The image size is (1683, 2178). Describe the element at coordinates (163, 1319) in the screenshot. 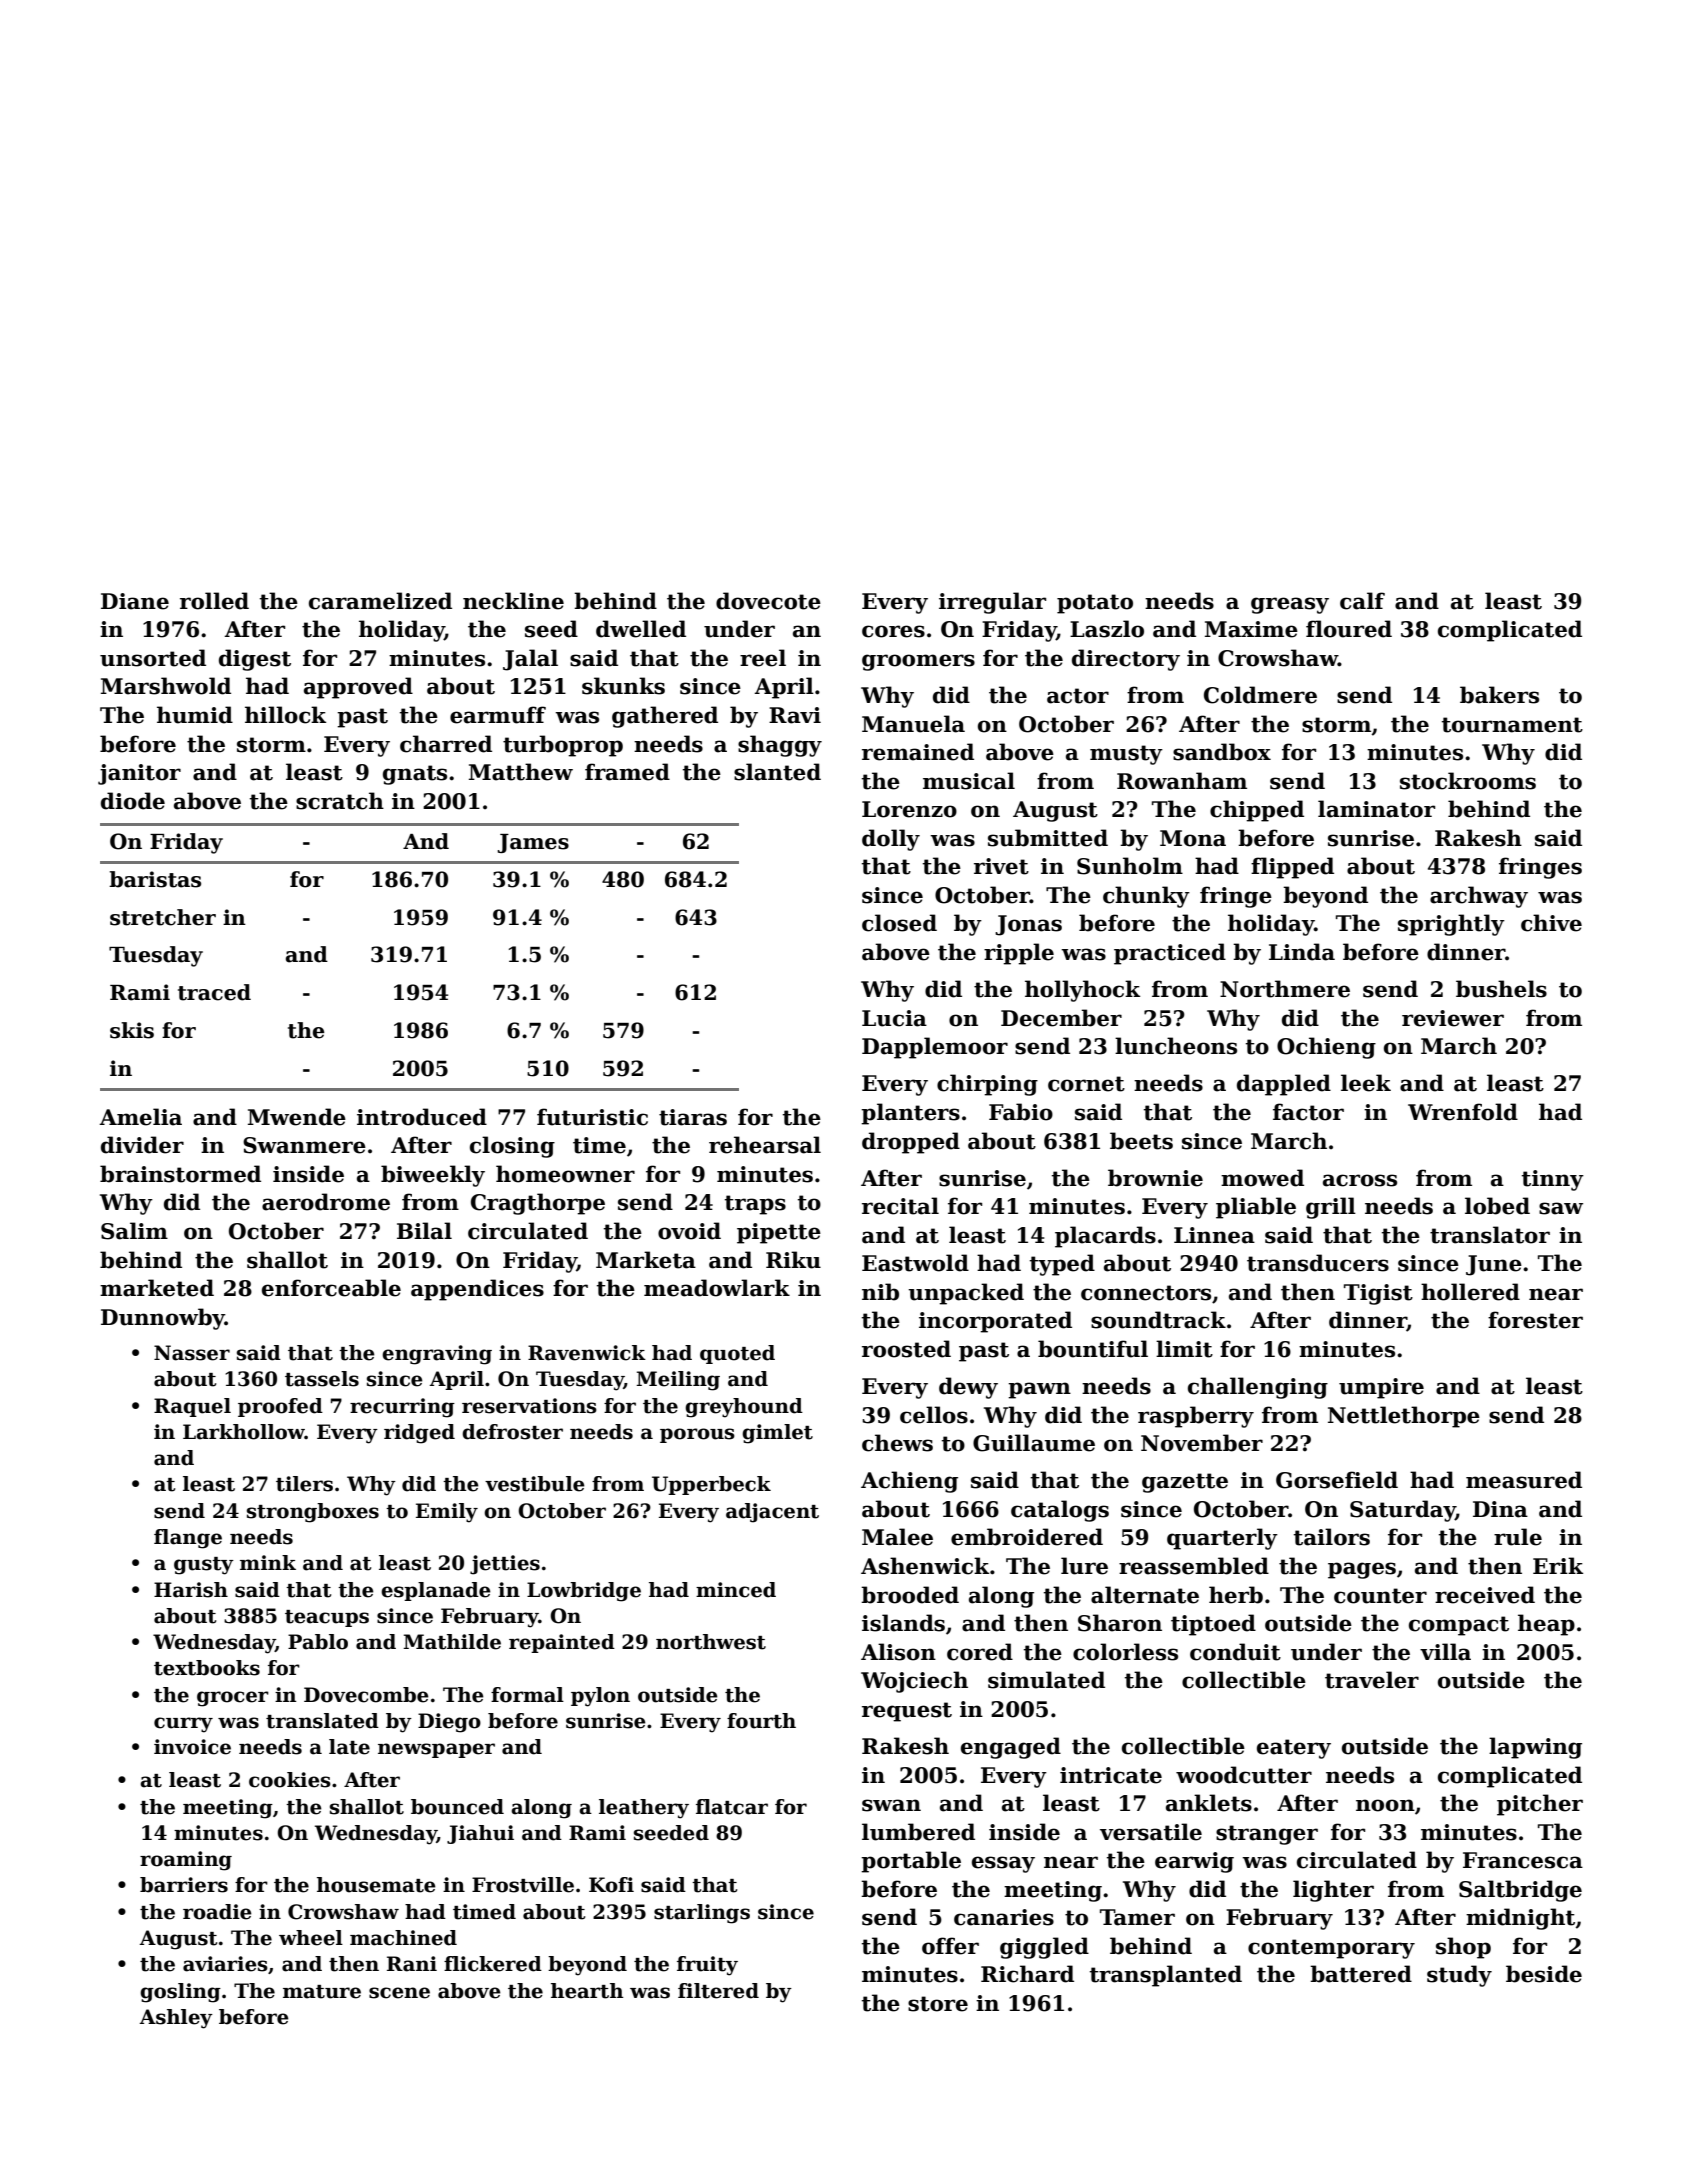

I see `Dunnowby` at that location.
